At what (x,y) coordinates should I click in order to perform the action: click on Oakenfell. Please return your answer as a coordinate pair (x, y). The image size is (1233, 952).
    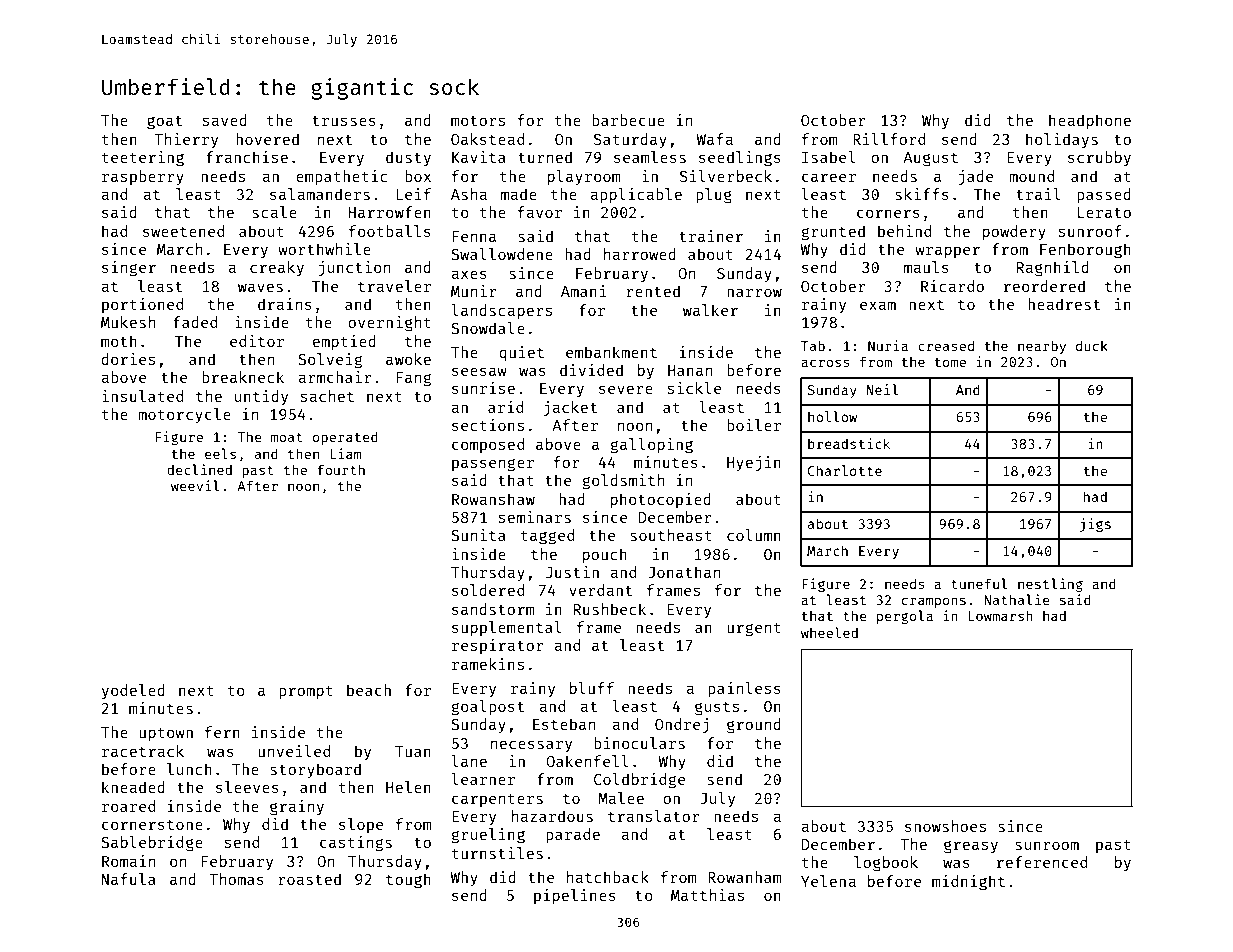
    Looking at the image, I should click on (587, 761).
